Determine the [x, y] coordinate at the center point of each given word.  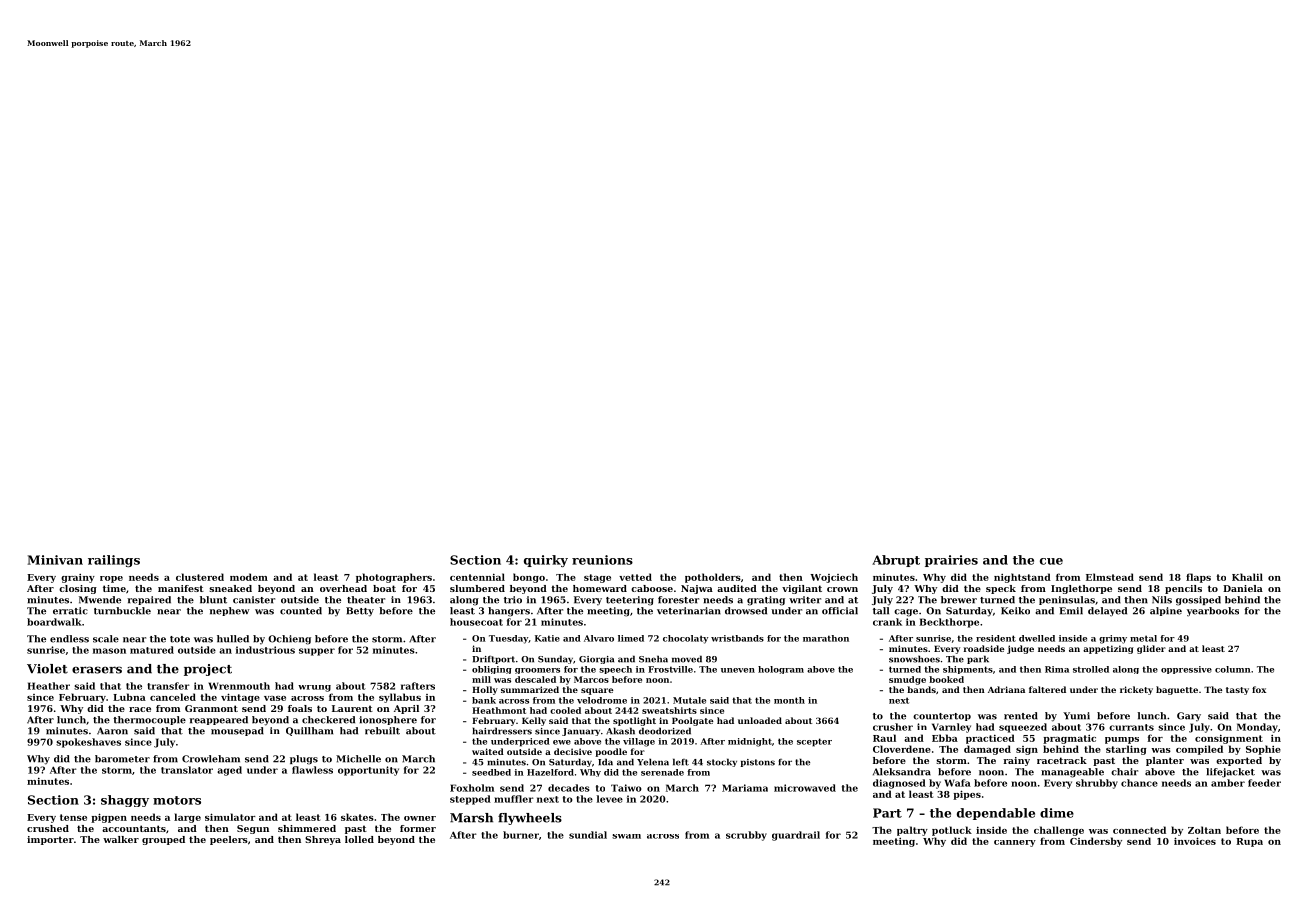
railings [114, 561]
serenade [662, 772]
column [1233, 669]
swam [626, 836]
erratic [70, 611]
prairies [951, 561]
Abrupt [896, 561]
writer [805, 600]
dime [1057, 813]
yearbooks [1213, 612]
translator [187, 770]
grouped [163, 840]
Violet [47, 669]
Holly [485, 690]
